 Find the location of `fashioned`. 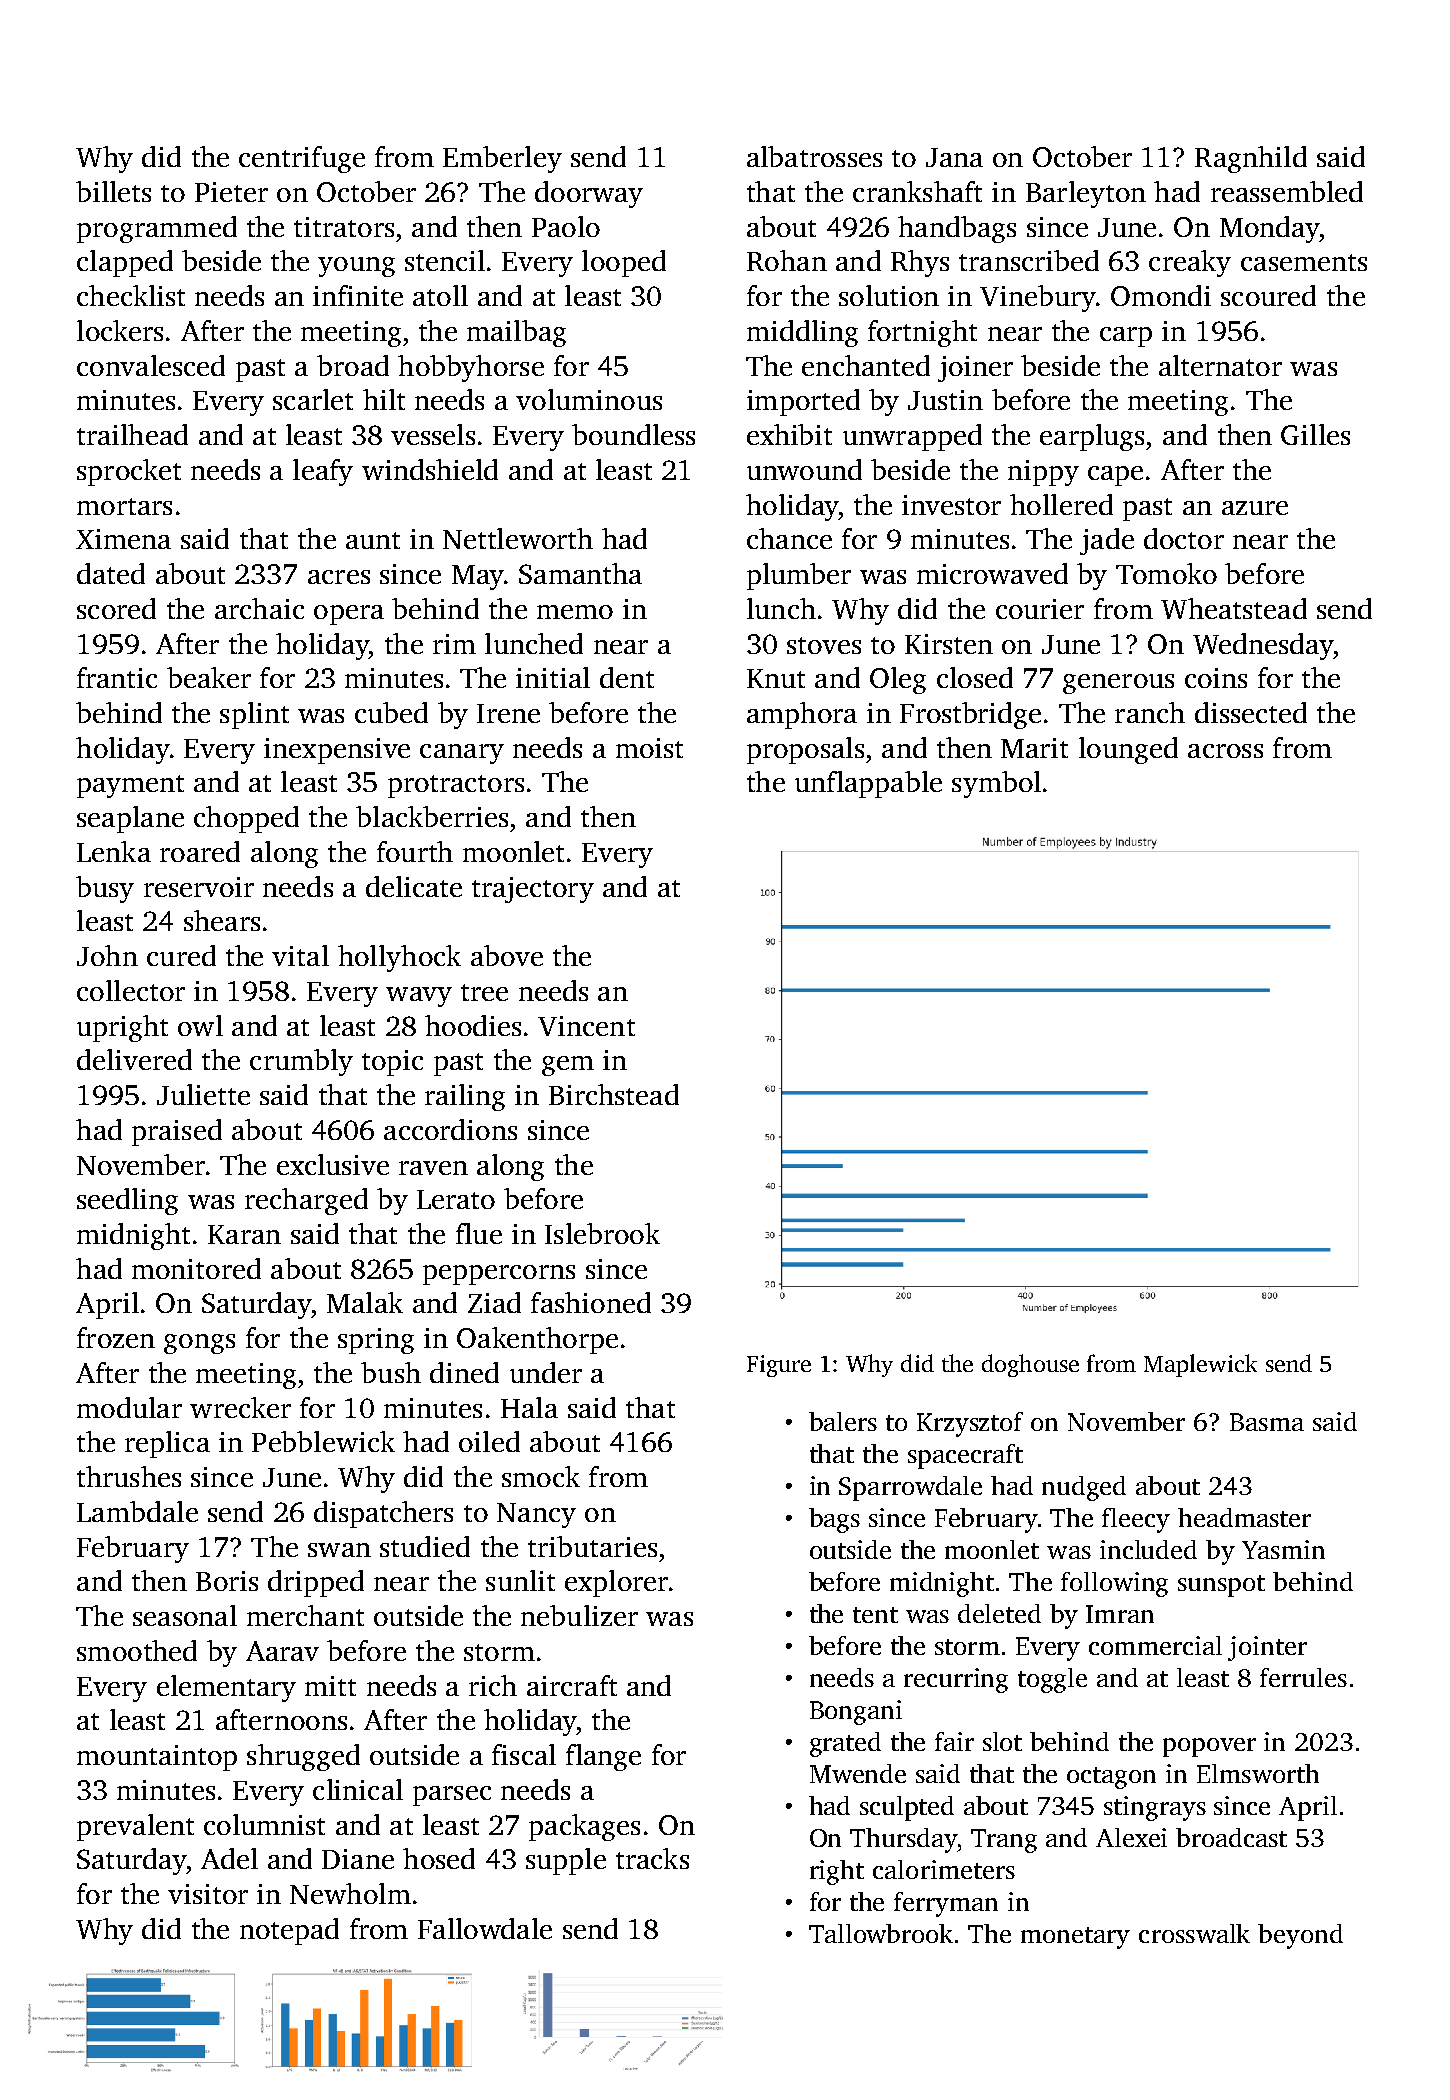

fashioned is located at coordinates (591, 1302).
